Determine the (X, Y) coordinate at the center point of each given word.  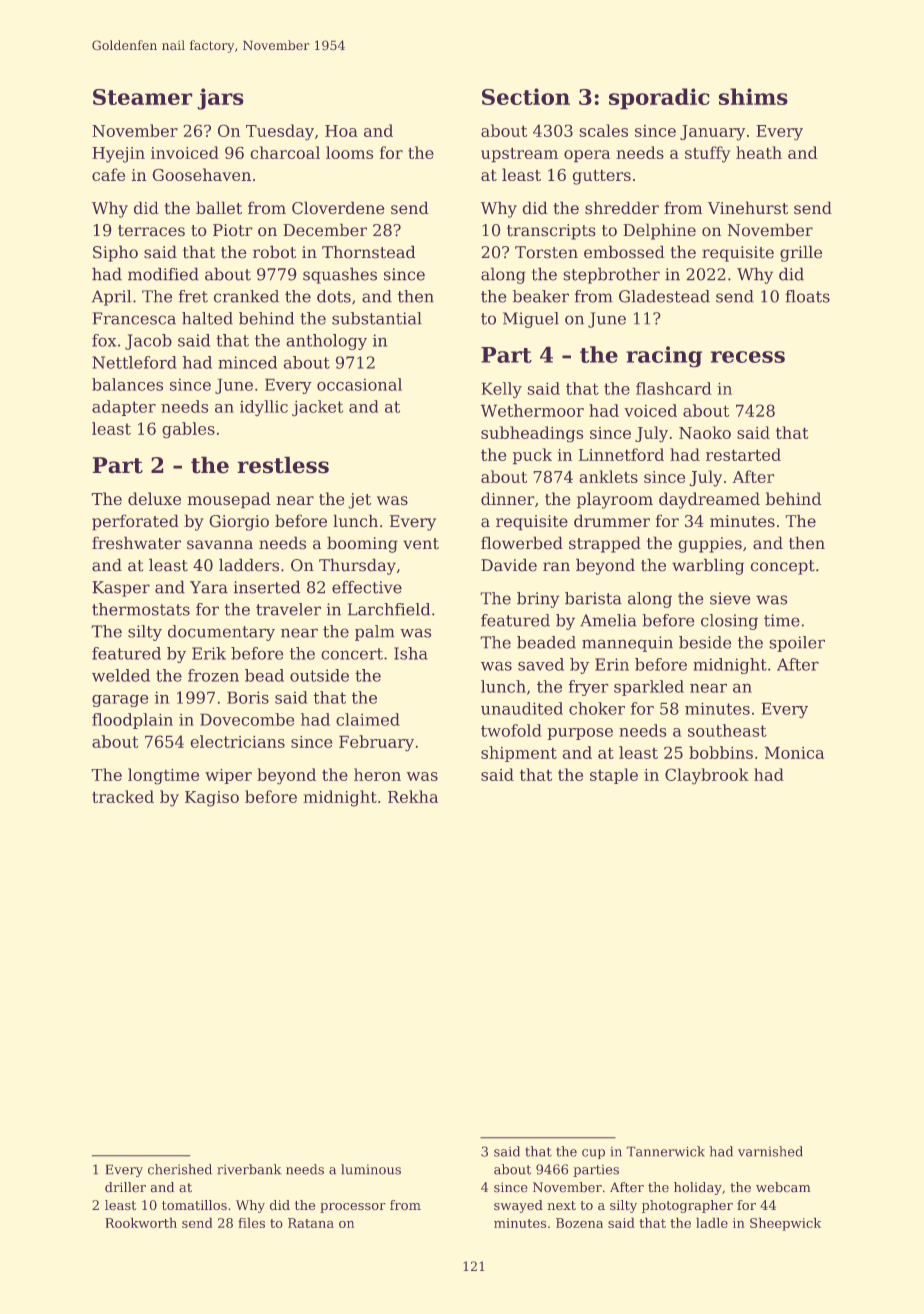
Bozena (579, 1223)
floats (807, 296)
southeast (727, 730)
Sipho (115, 254)
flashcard (673, 388)
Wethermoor (532, 410)
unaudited (522, 708)
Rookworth (141, 1223)
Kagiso (212, 799)
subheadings (532, 434)
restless (283, 465)
